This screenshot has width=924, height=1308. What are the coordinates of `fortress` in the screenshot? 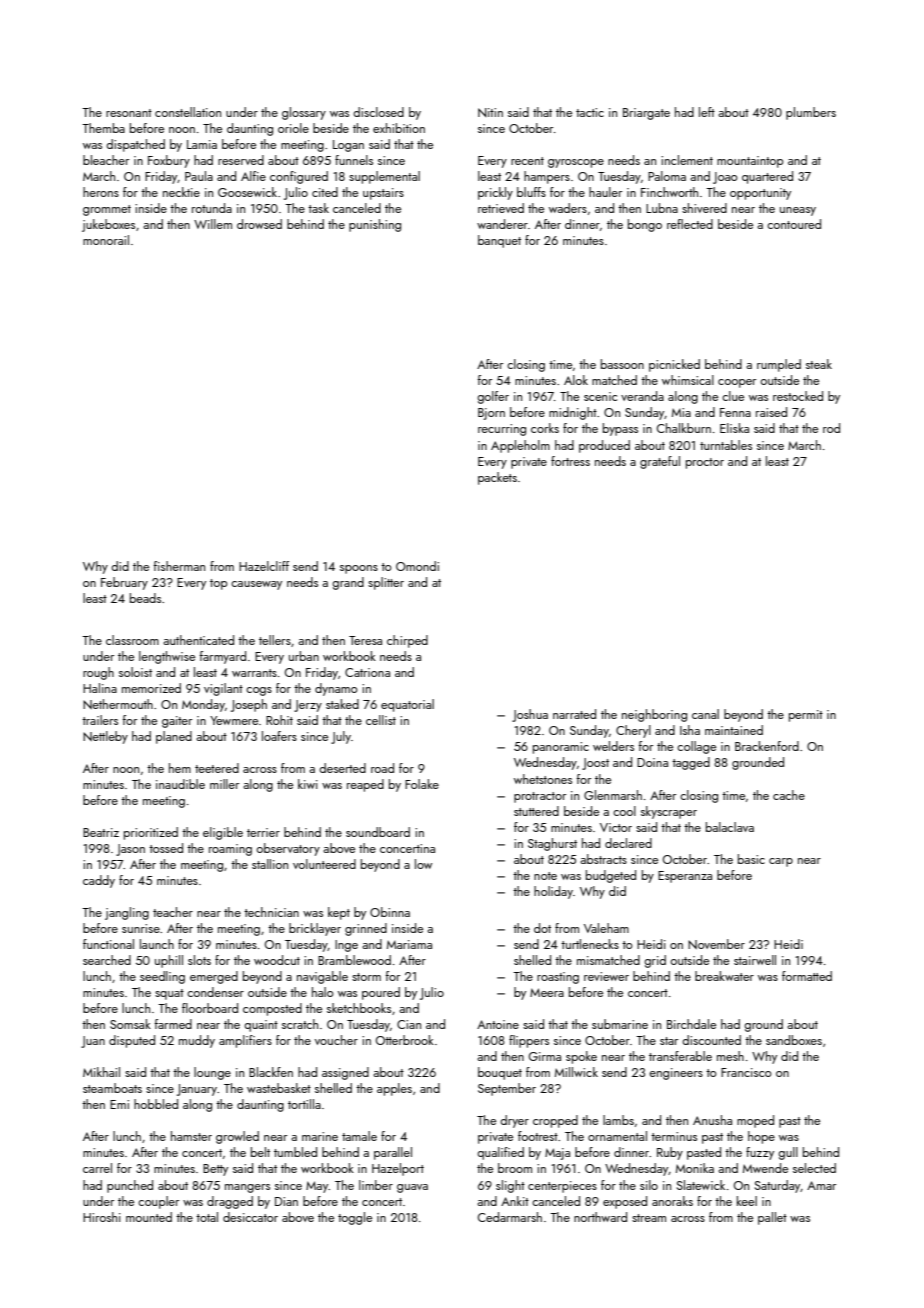 It's located at (570, 461).
